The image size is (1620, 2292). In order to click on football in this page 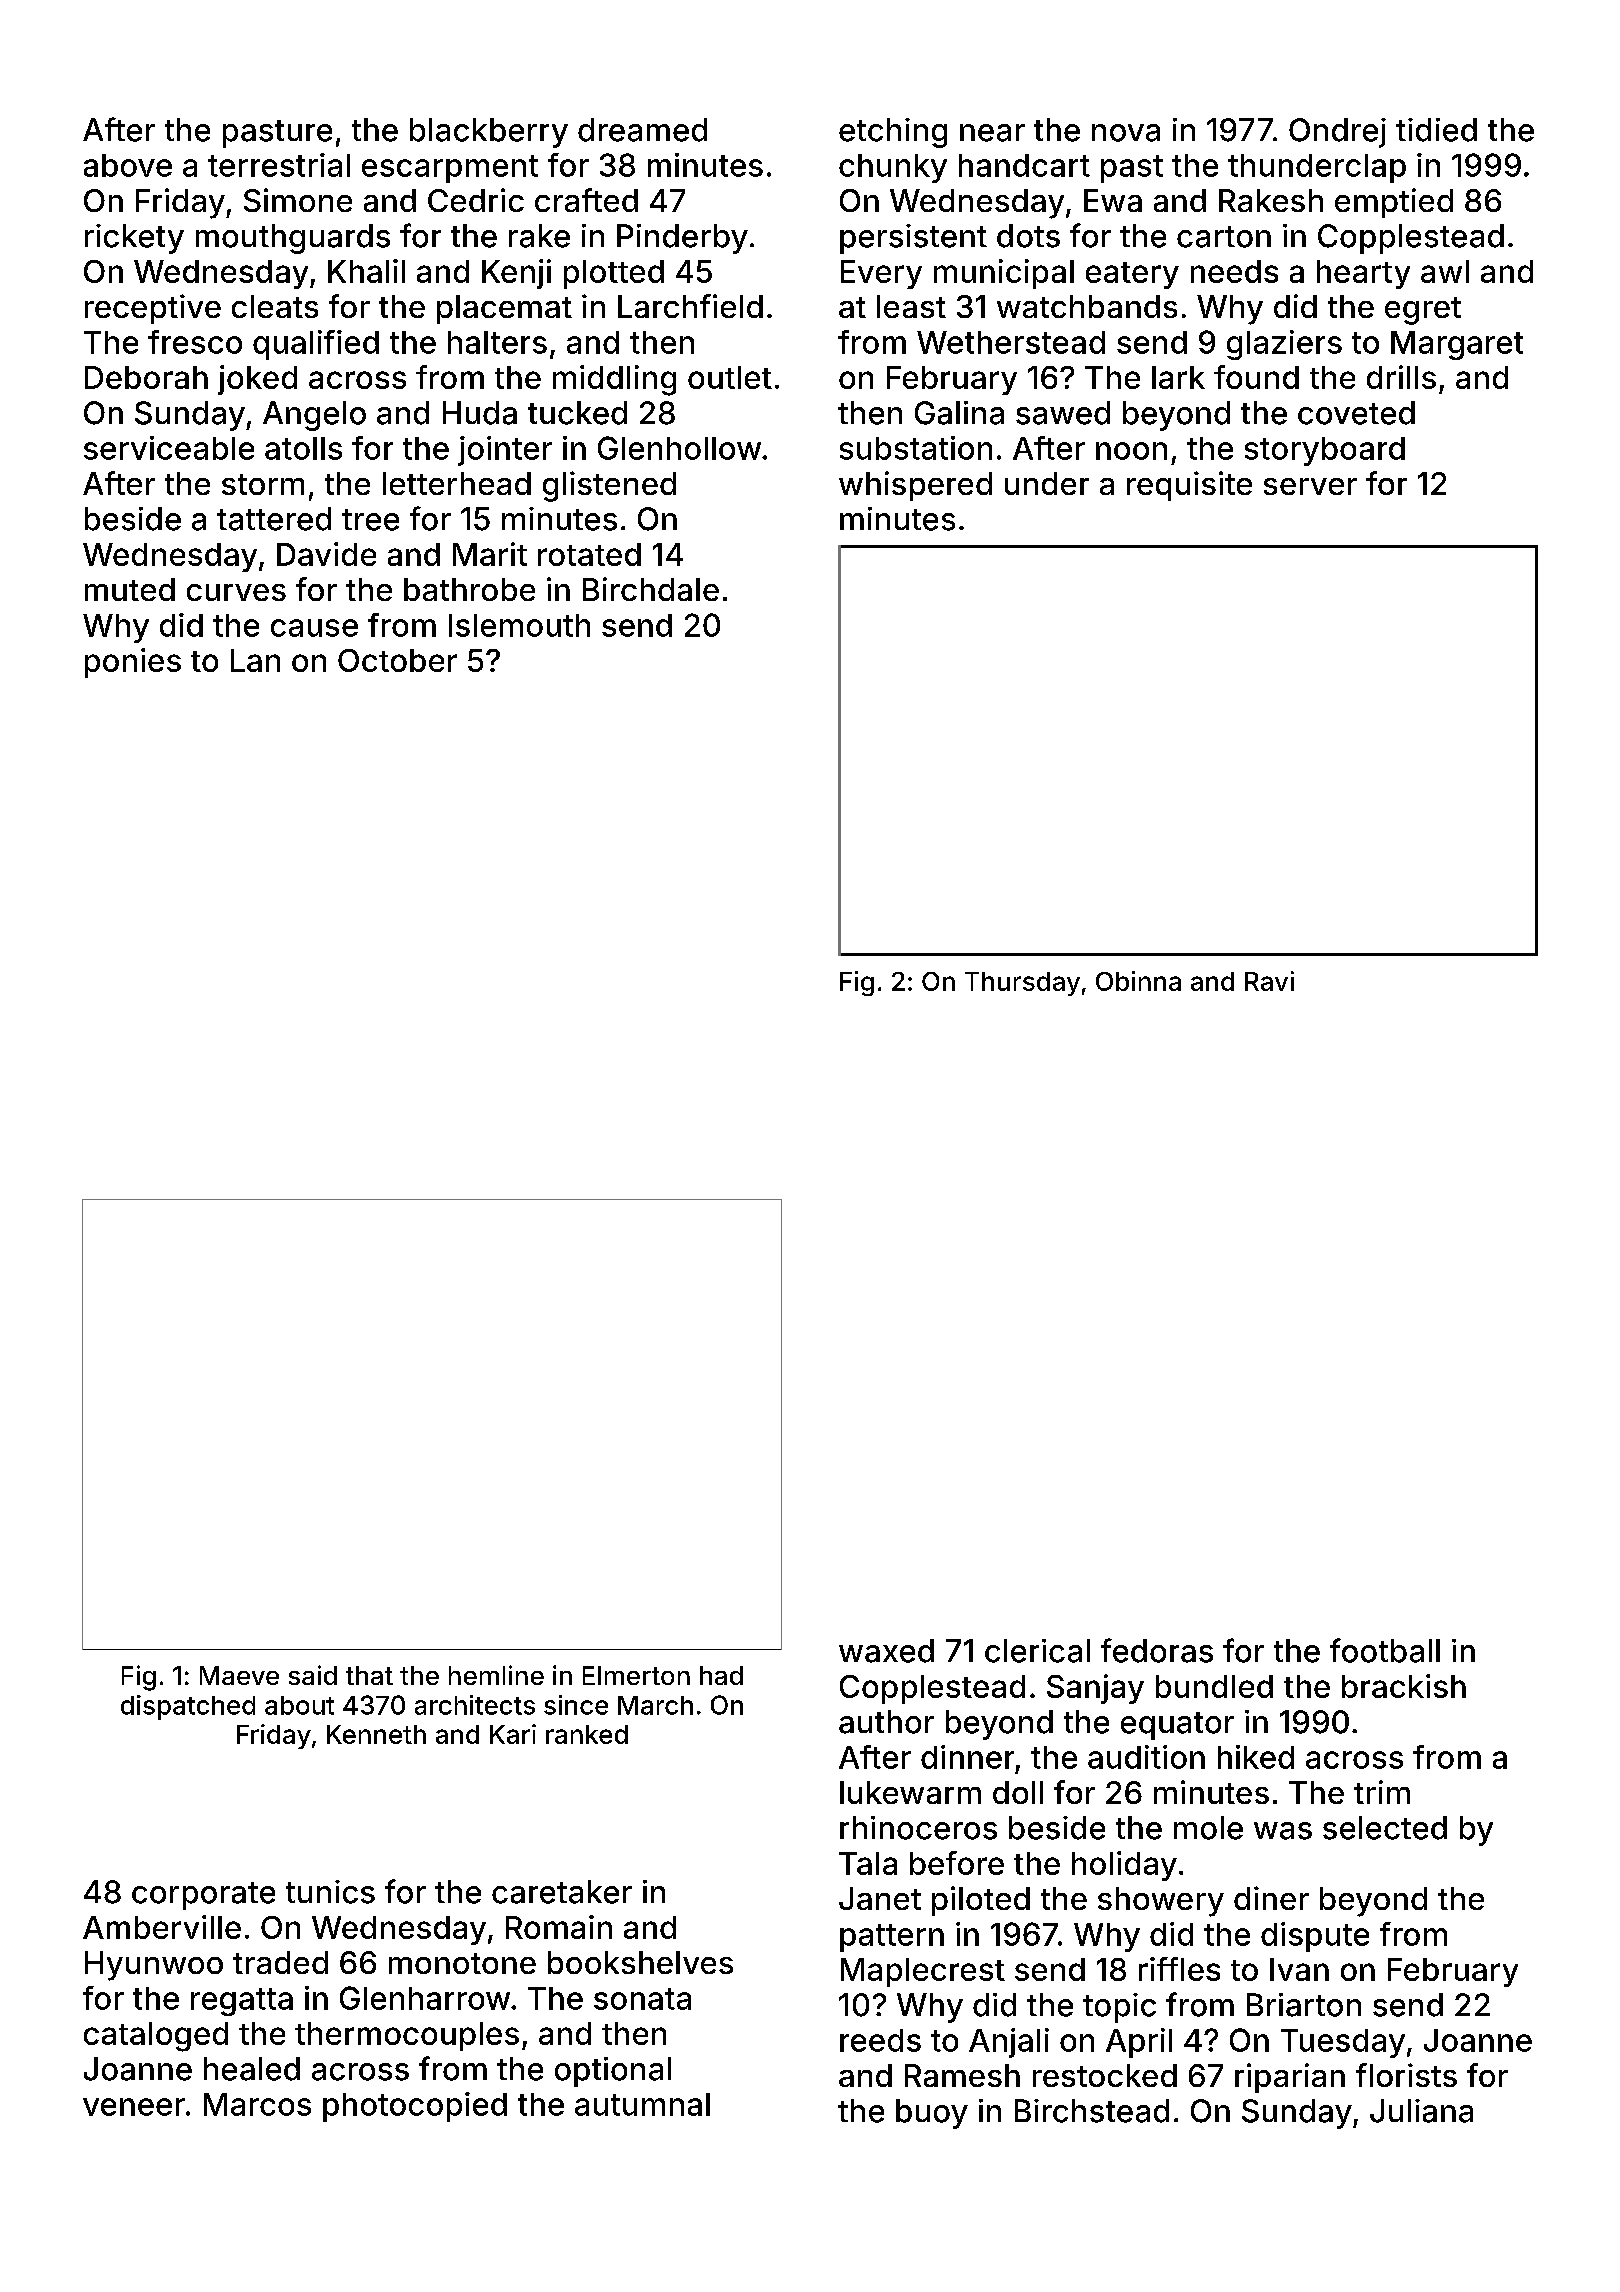, I will do `click(1385, 1650)`.
